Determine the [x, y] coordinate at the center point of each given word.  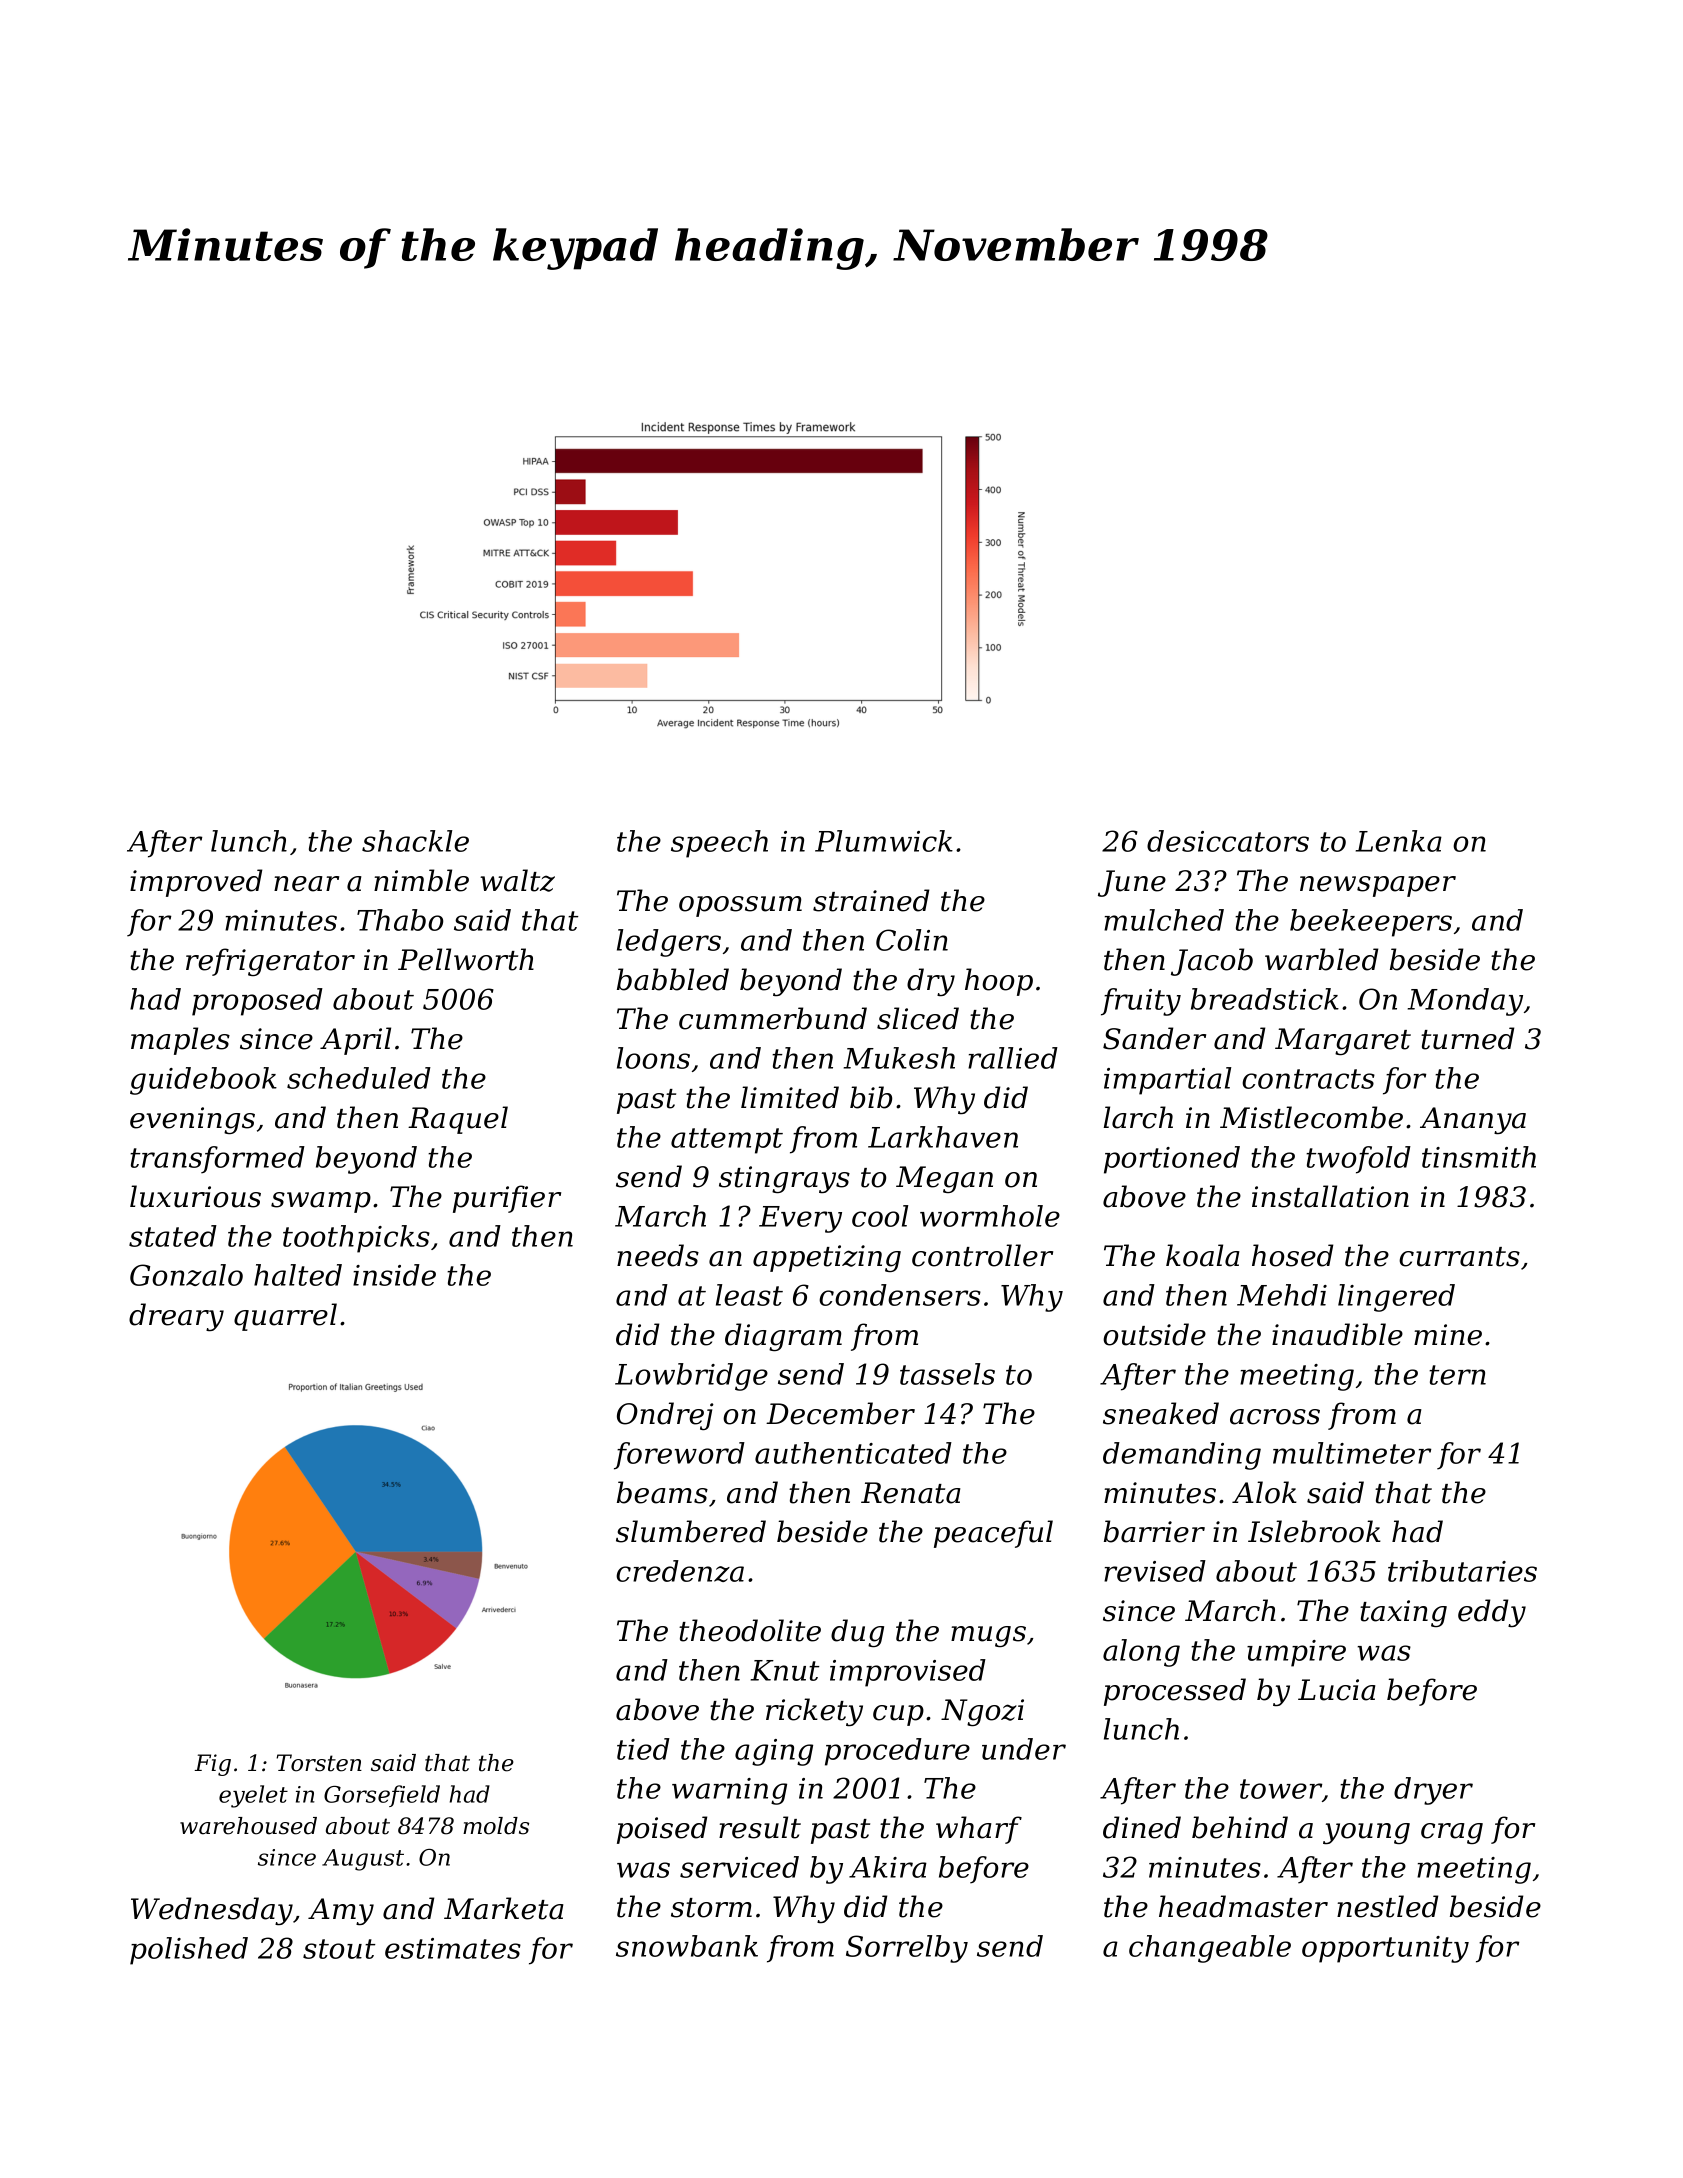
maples [180, 1041]
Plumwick [884, 841]
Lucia [1337, 1690]
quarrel [285, 1317]
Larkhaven [943, 1137]
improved [196, 883]
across [1275, 1417]
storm [711, 1908]
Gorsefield [382, 1796]
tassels [947, 1374]
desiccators [1228, 841]
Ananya [1473, 1121]
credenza [680, 1571]
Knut [785, 1670]
